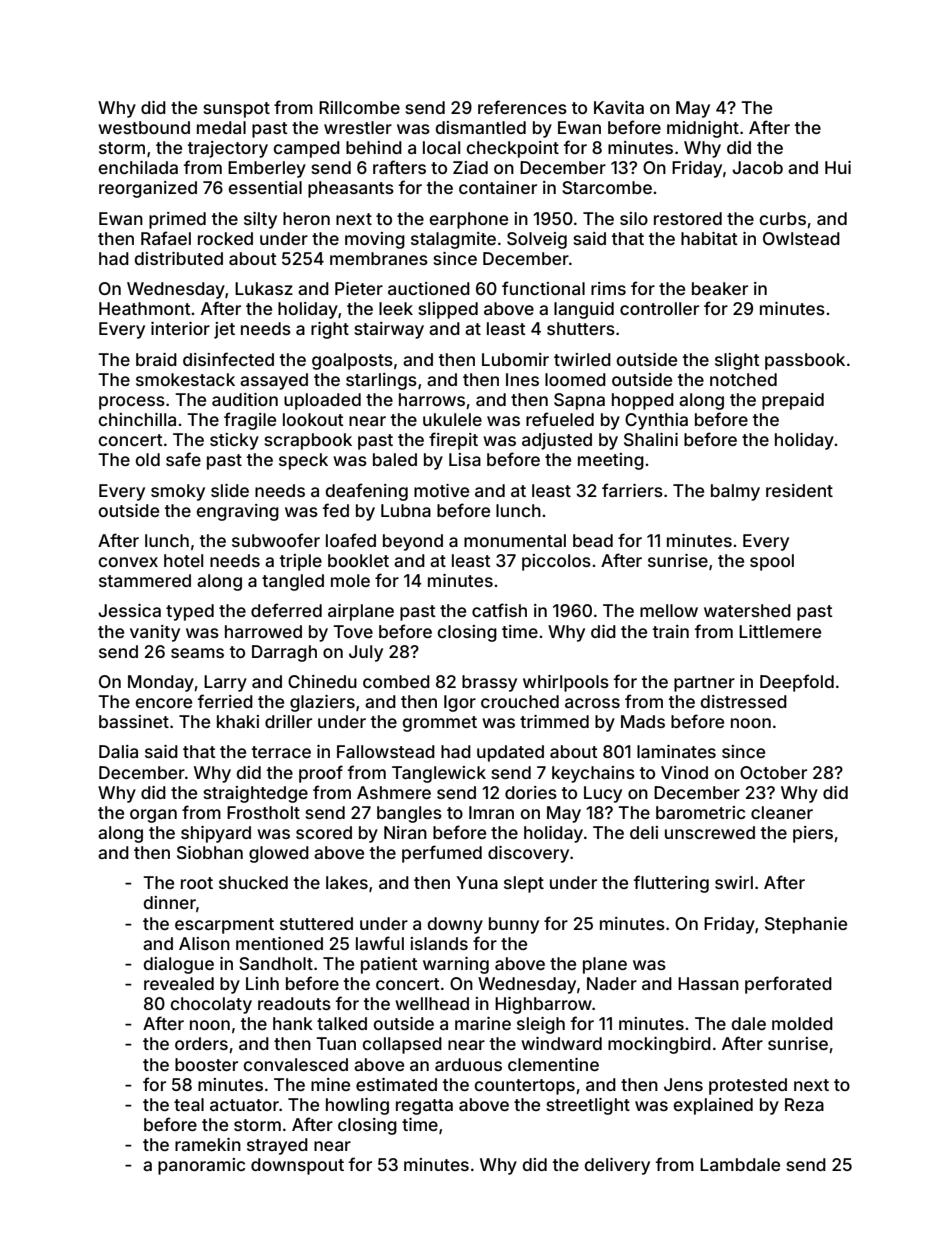 This screenshot has width=952, height=1233. I want to click on convex, so click(128, 562).
